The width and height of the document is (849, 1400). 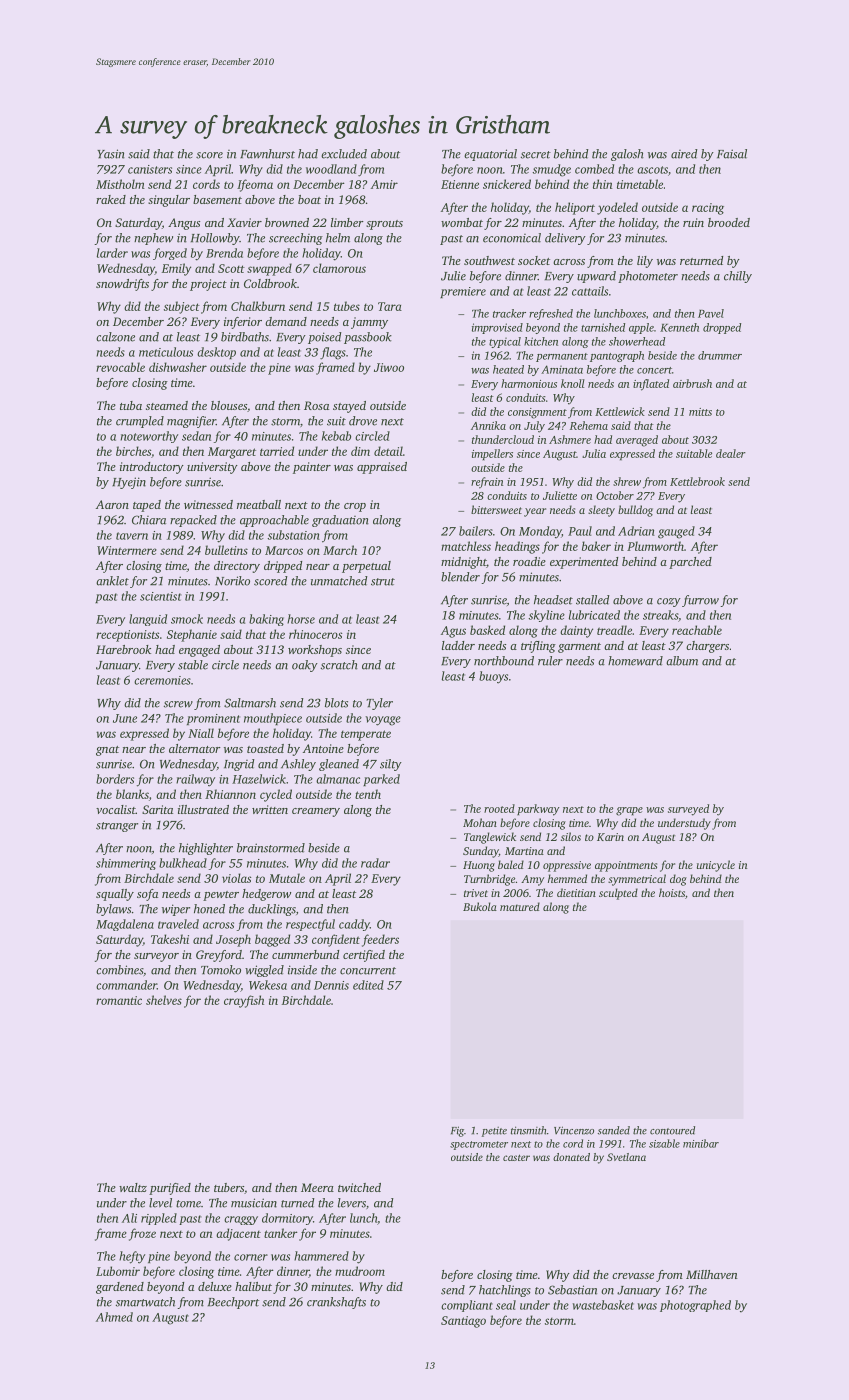 What do you see at coordinates (508, 369) in the document?
I see `heated` at bounding box center [508, 369].
